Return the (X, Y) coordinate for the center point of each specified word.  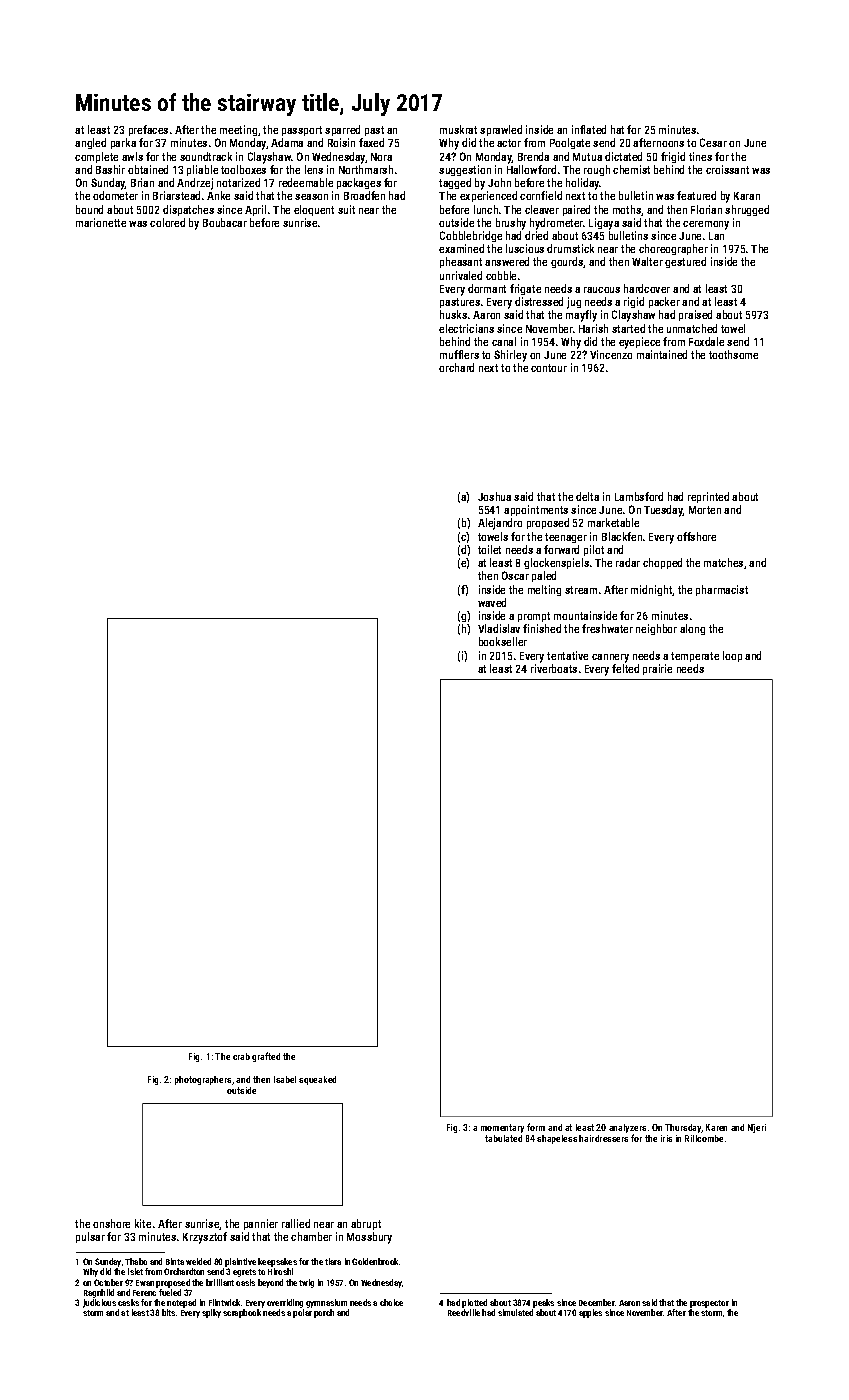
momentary (502, 1128)
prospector (709, 1304)
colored (167, 222)
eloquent (314, 210)
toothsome (733, 354)
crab (241, 1056)
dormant (487, 288)
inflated (589, 129)
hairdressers (603, 1138)
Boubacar (225, 222)
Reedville (464, 1312)
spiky (211, 1313)
